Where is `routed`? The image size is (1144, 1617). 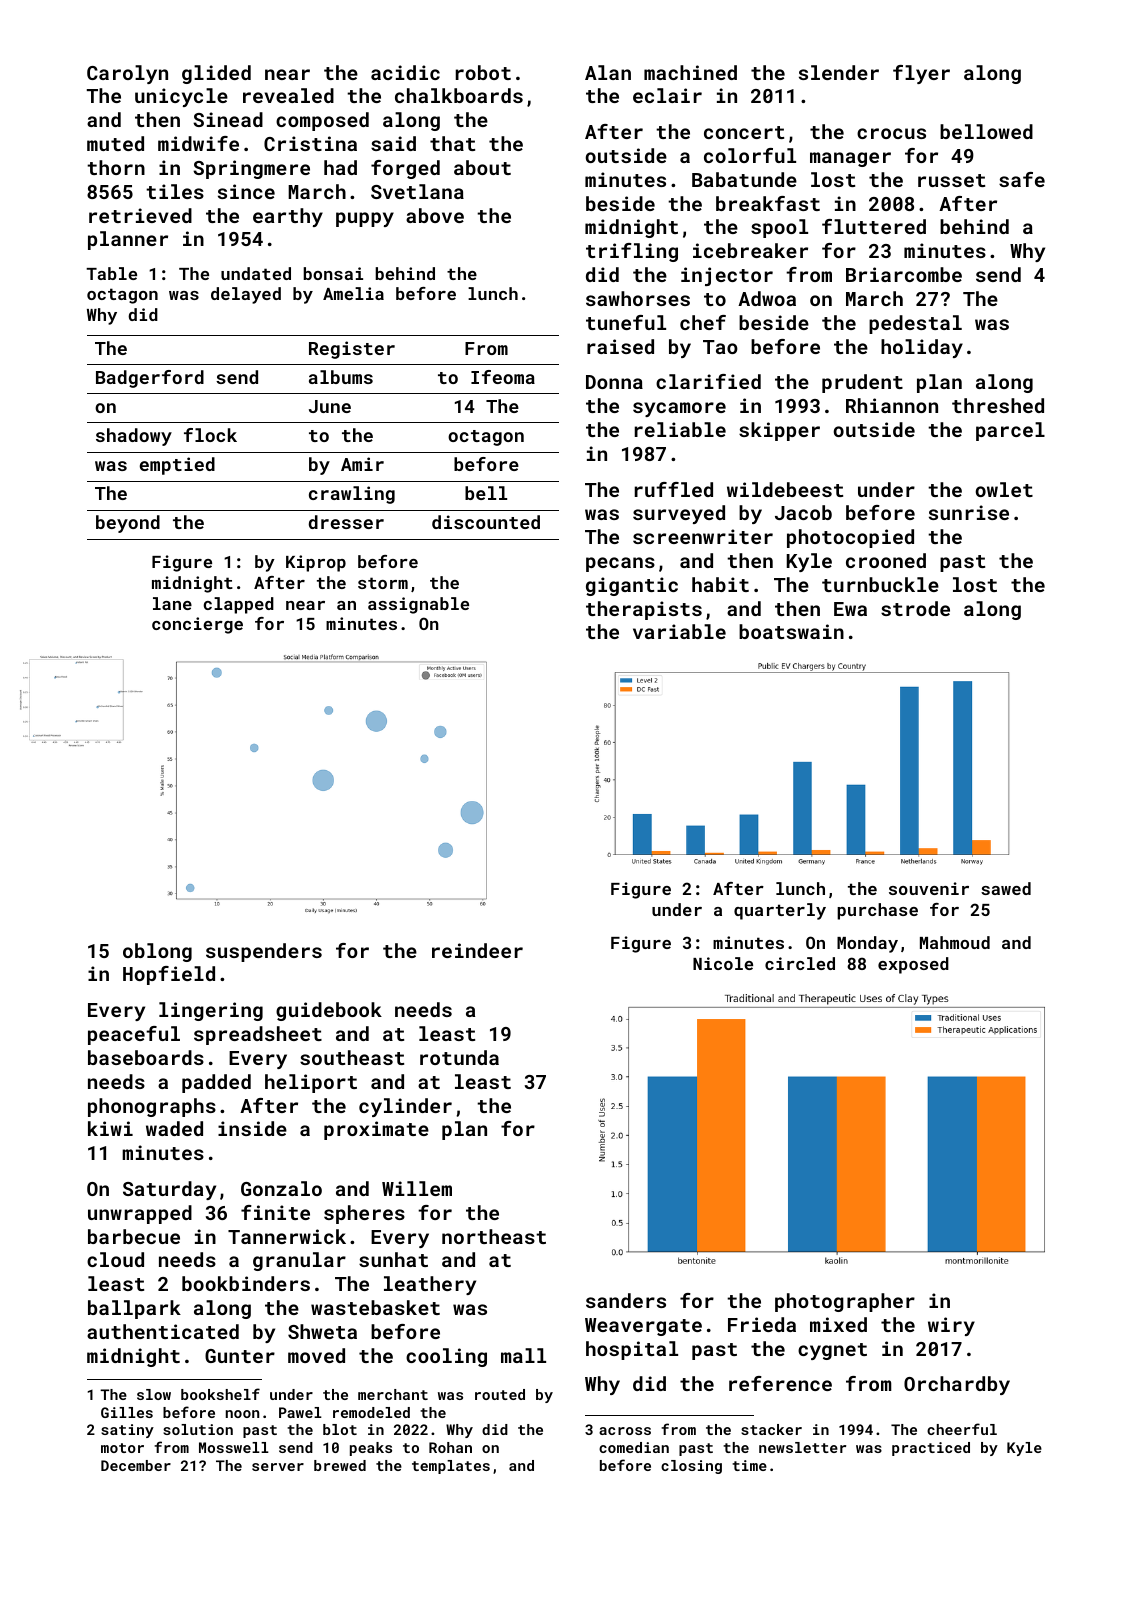 routed is located at coordinates (500, 1394).
